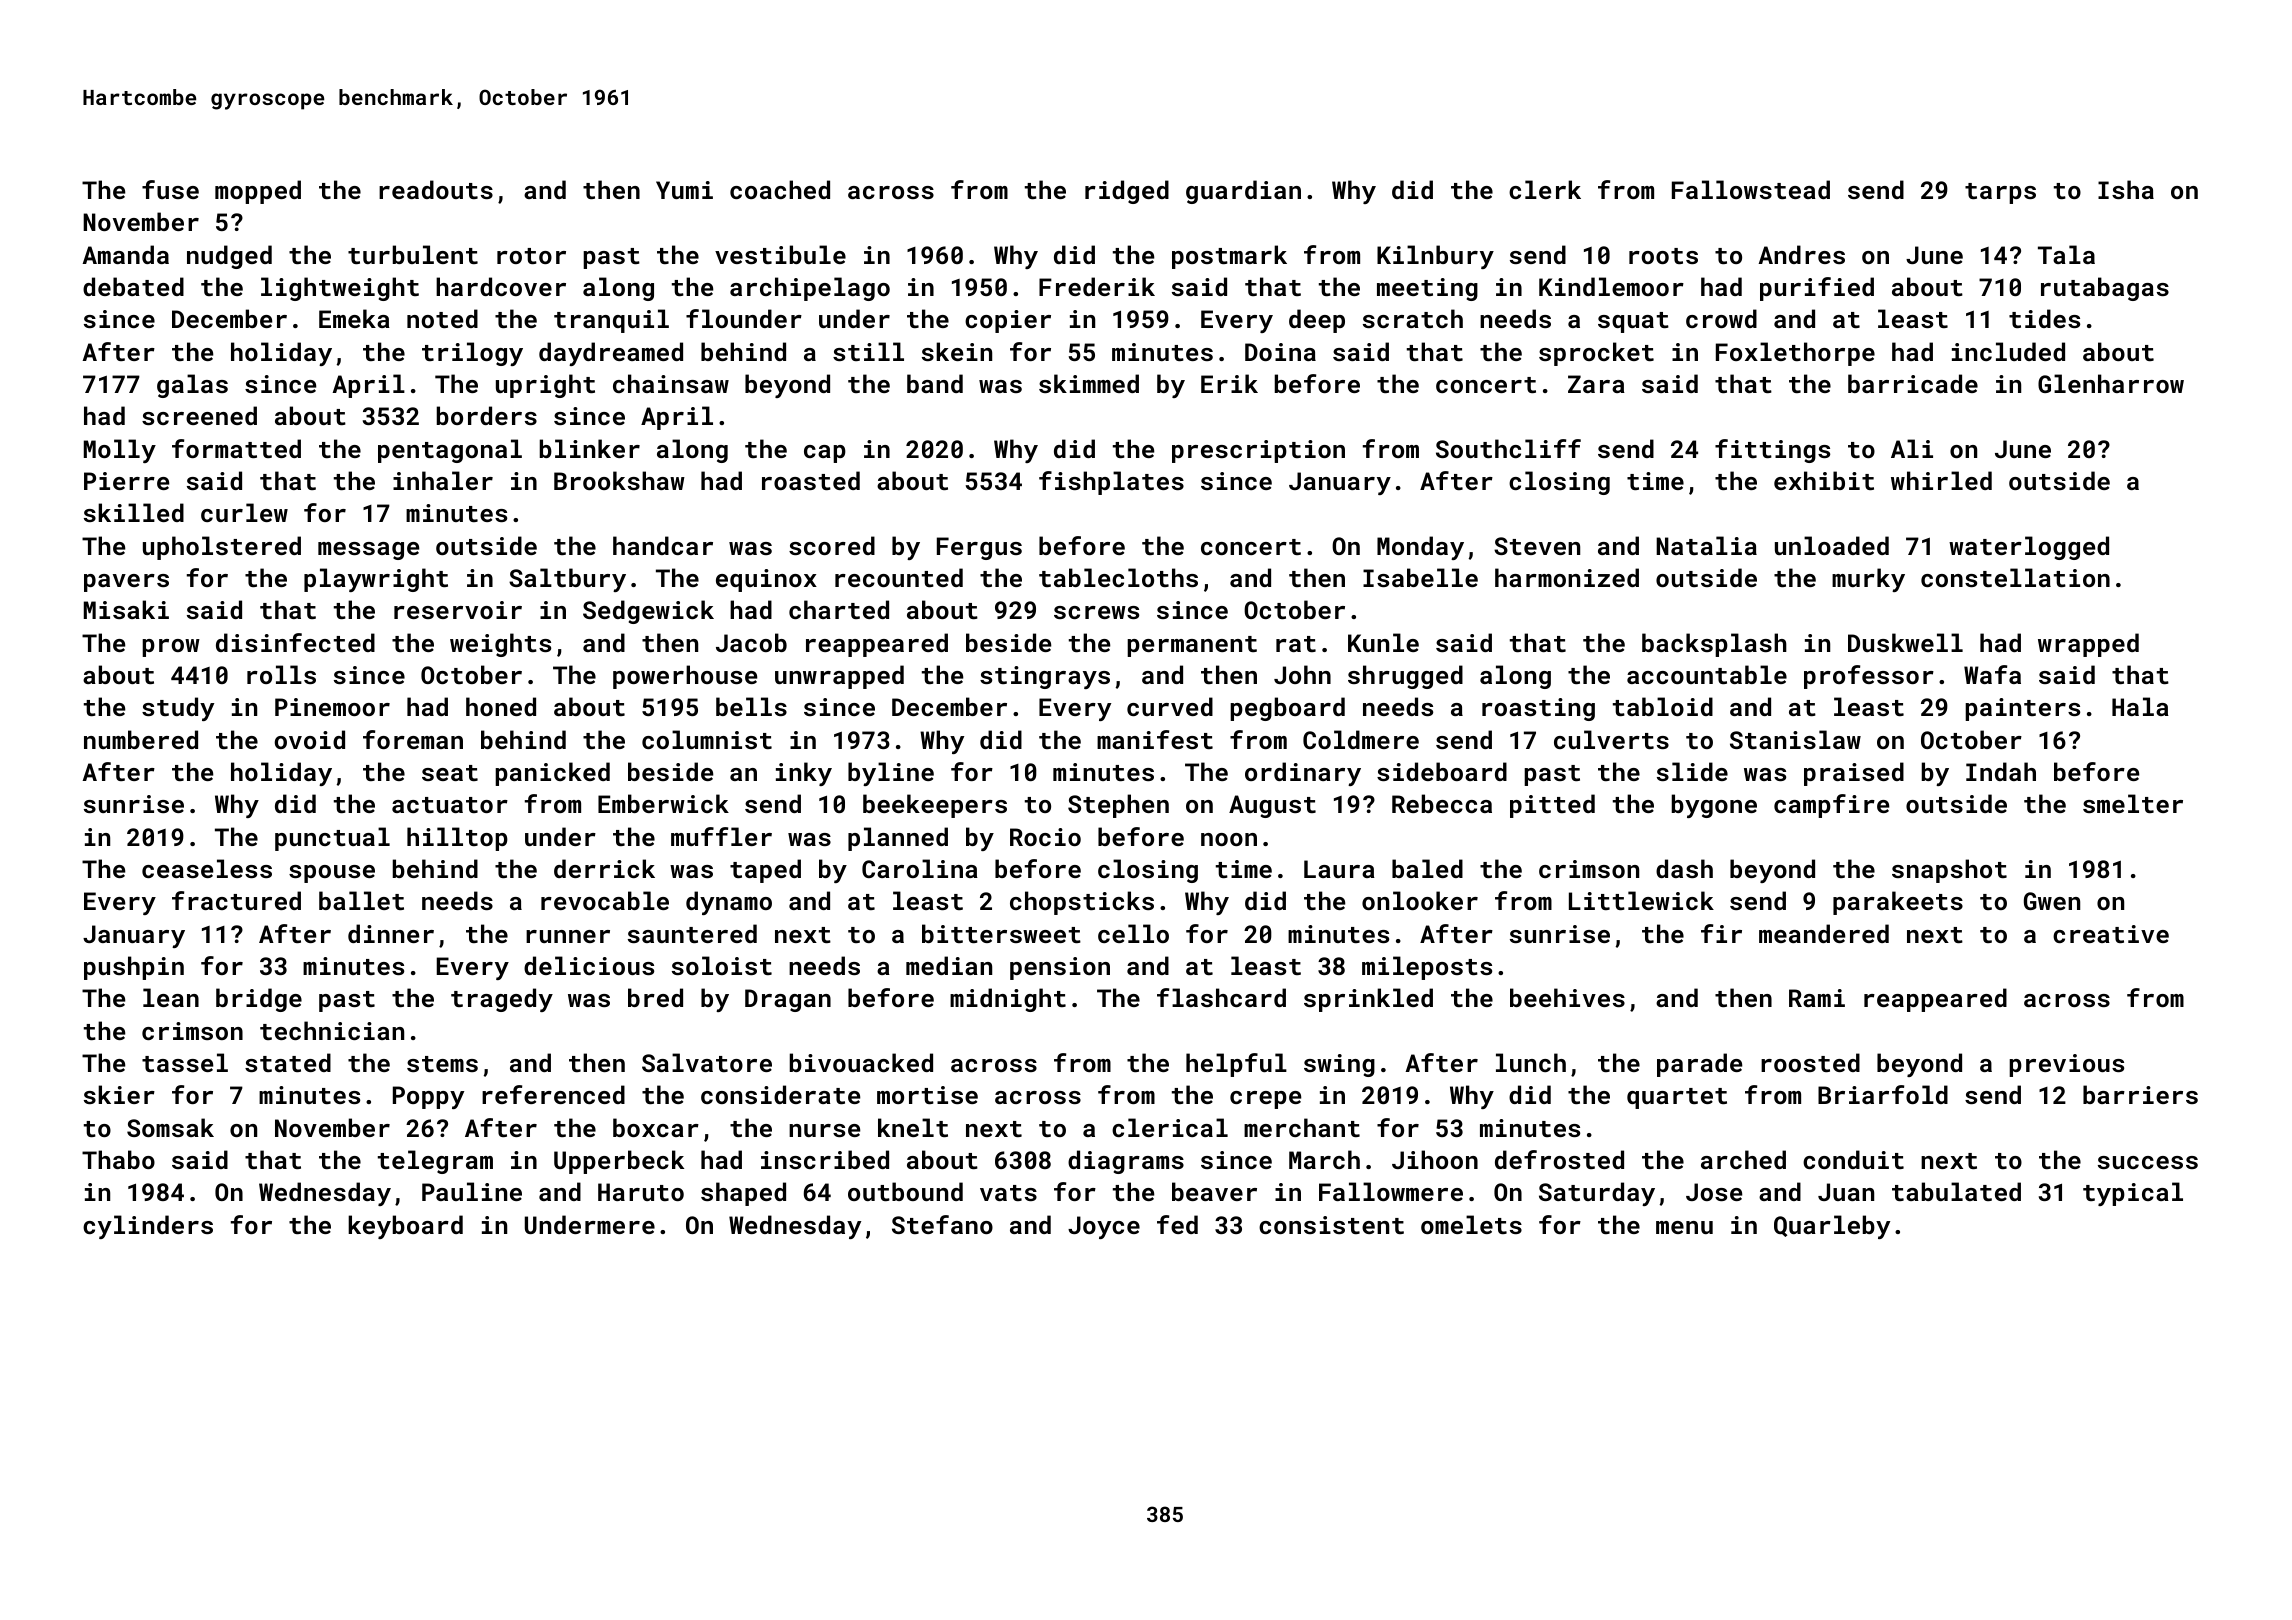 Image resolution: width=2292 pixels, height=1620 pixels. Describe the element at coordinates (729, 903) in the page. I see `dynamo` at that location.
